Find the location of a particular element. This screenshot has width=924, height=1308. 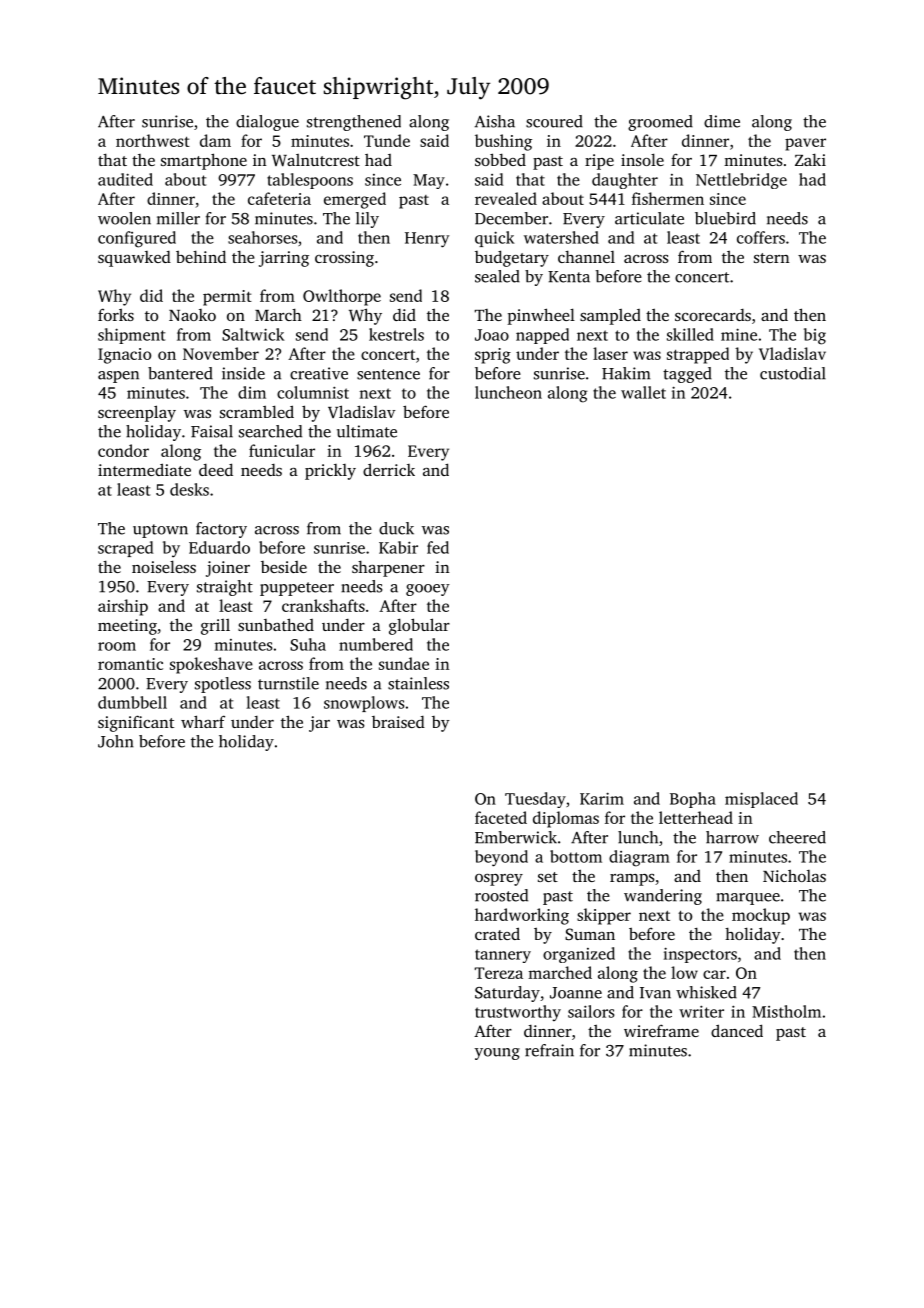

fed is located at coordinates (438, 547).
